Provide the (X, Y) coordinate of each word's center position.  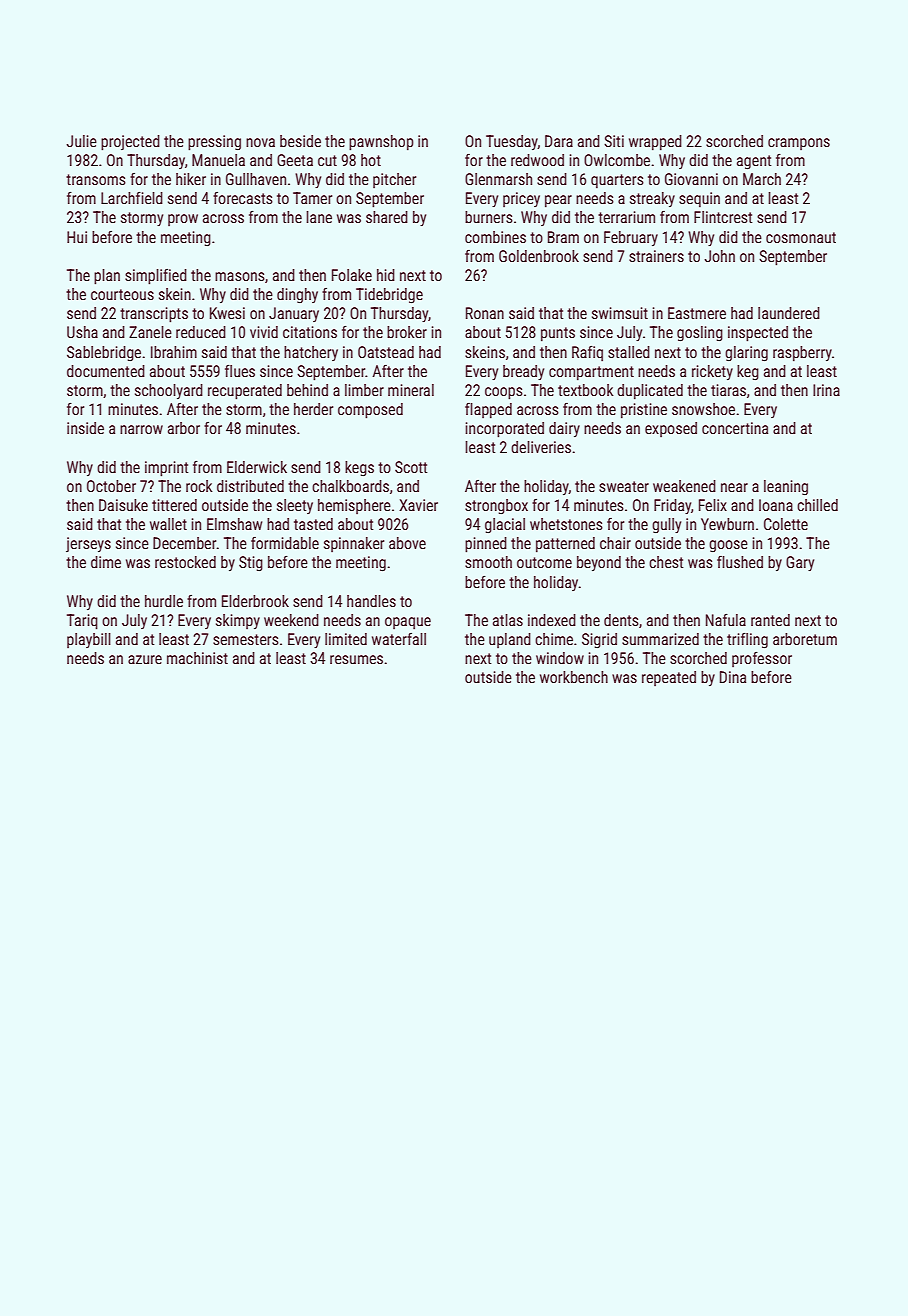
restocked (185, 562)
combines (495, 237)
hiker (191, 179)
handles (371, 601)
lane (319, 217)
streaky (652, 199)
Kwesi (227, 313)
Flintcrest (723, 217)
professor (762, 659)
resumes (356, 659)
